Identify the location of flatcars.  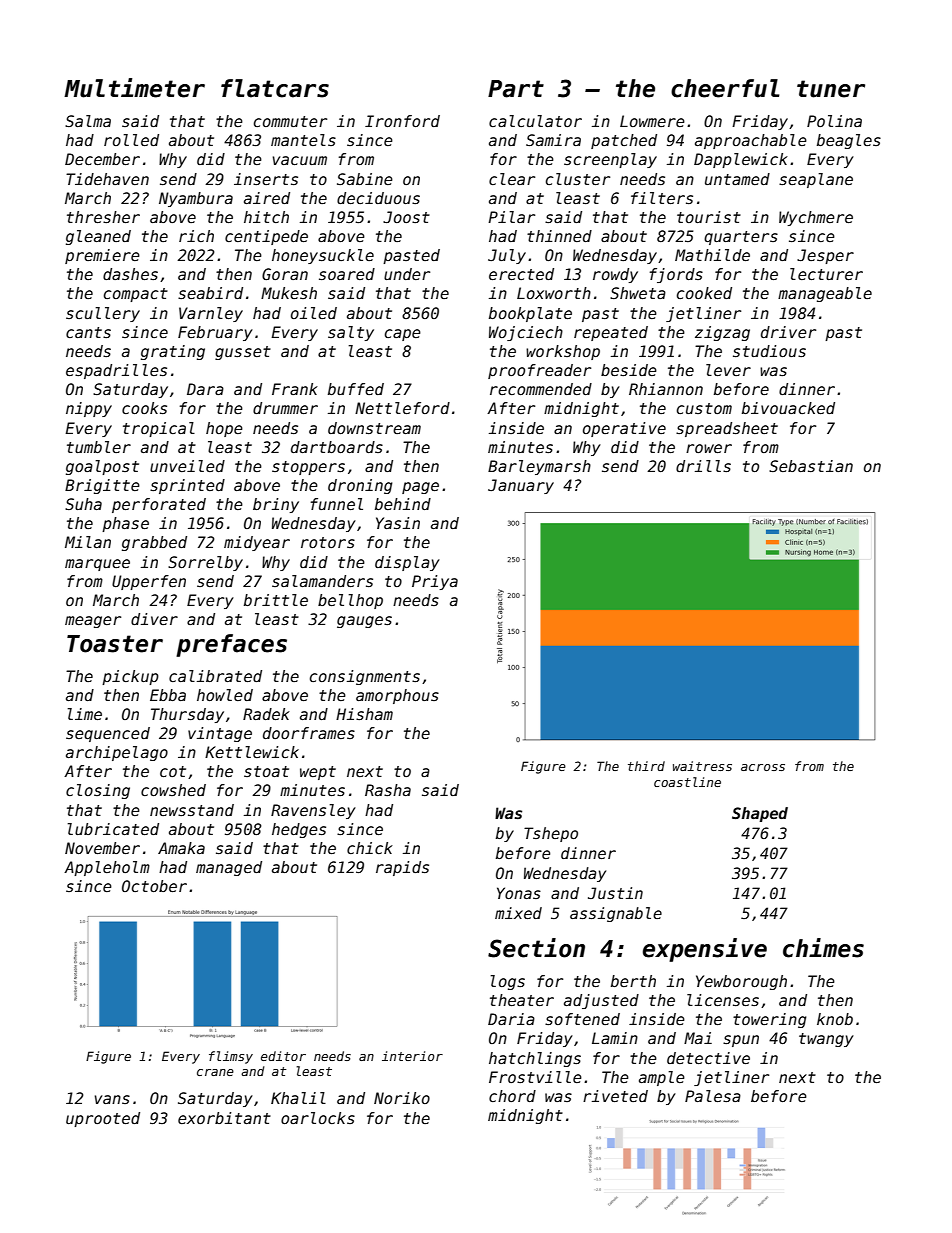
(275, 88).
